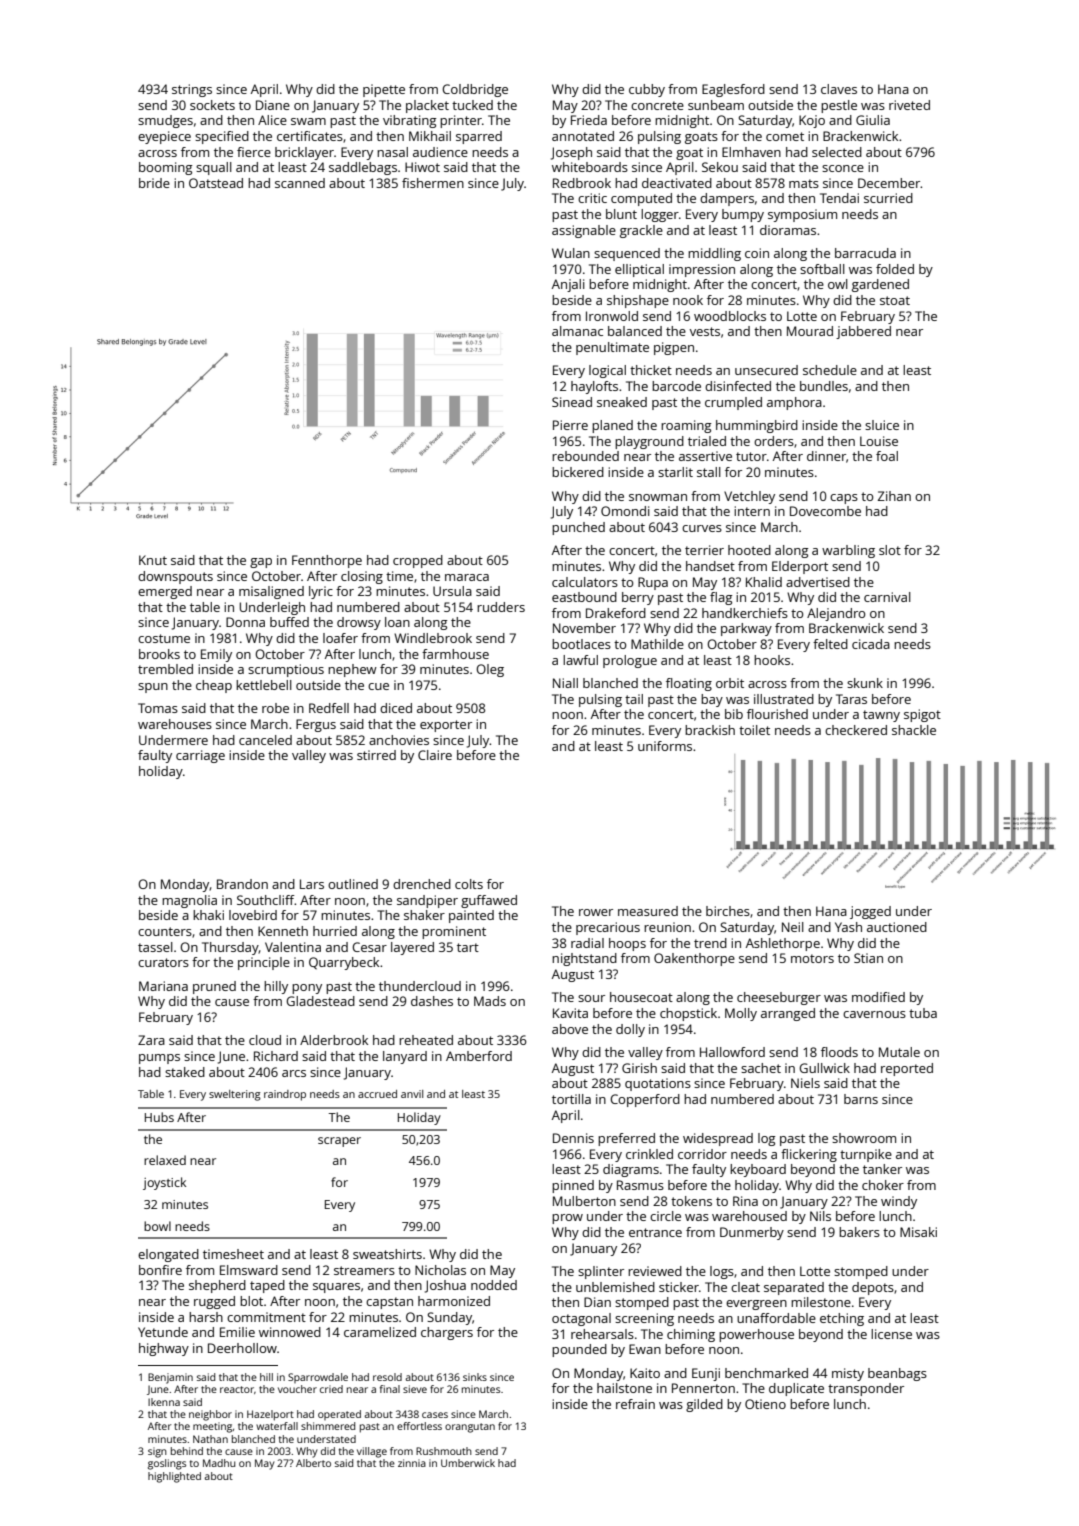 This document has height=1526, width=1079. Describe the element at coordinates (894, 496) in the document. I see `Zihan` at that location.
